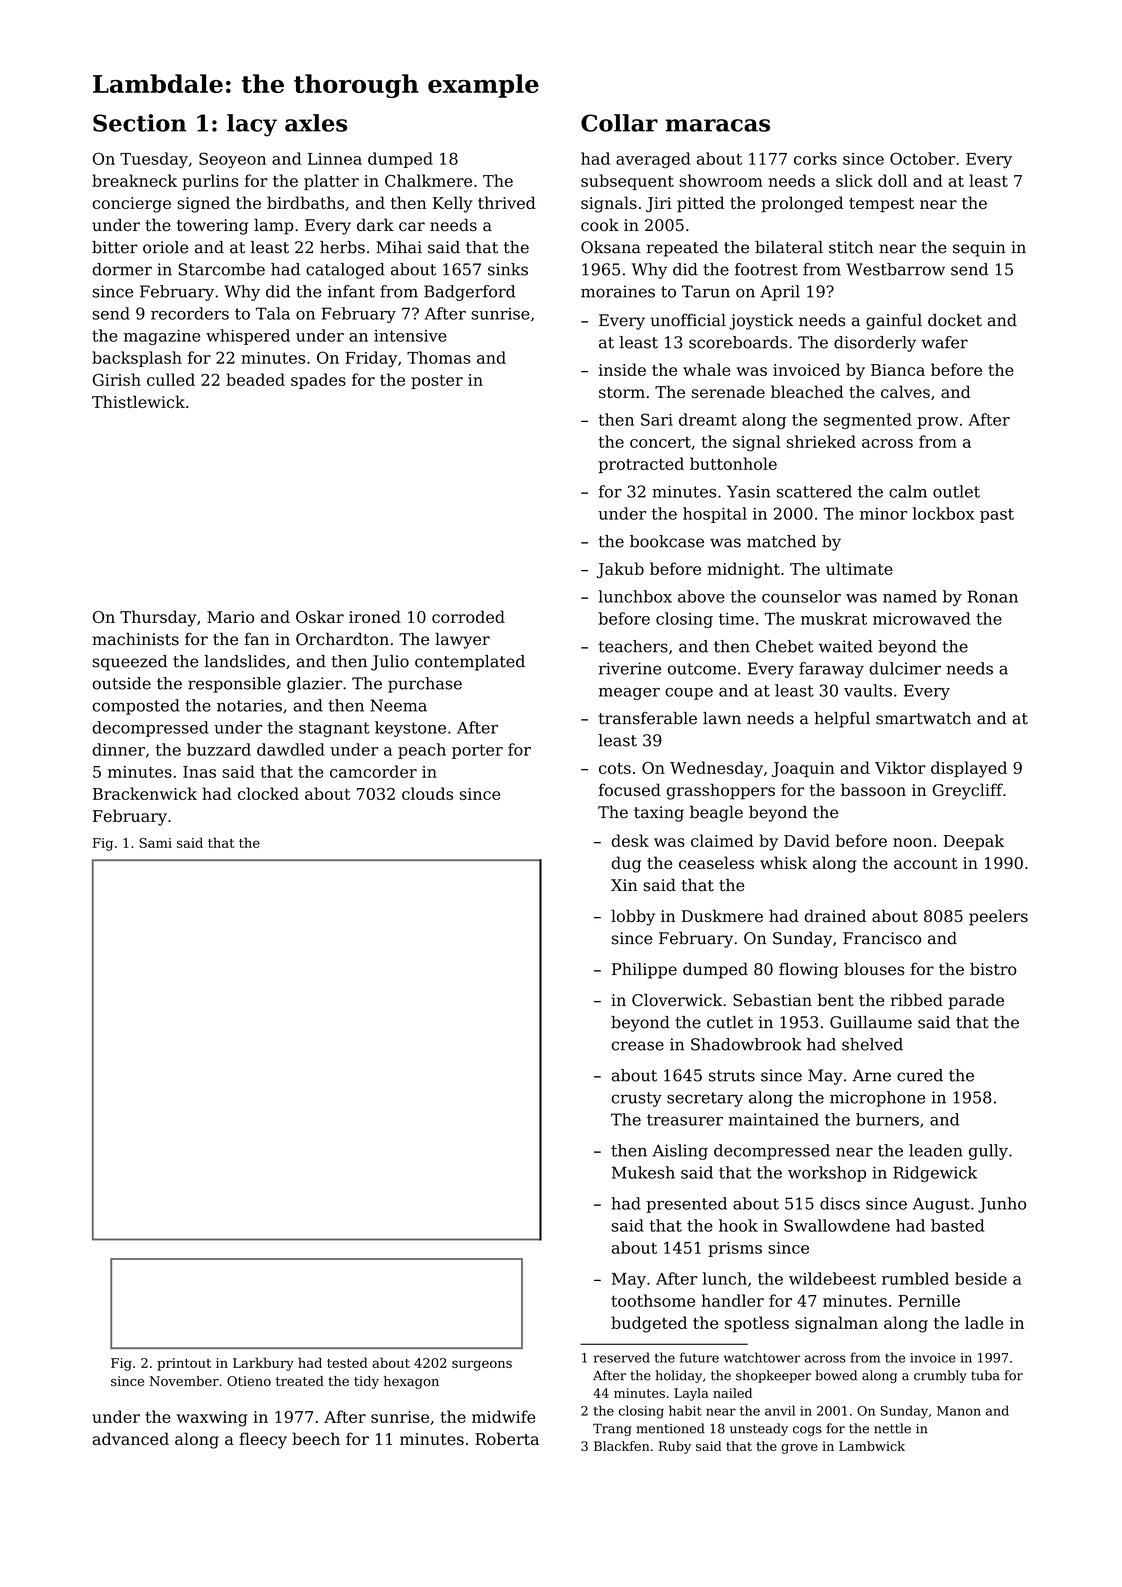 This page has height=1587, width=1122. What do you see at coordinates (234, 685) in the page?
I see `responsible` at bounding box center [234, 685].
